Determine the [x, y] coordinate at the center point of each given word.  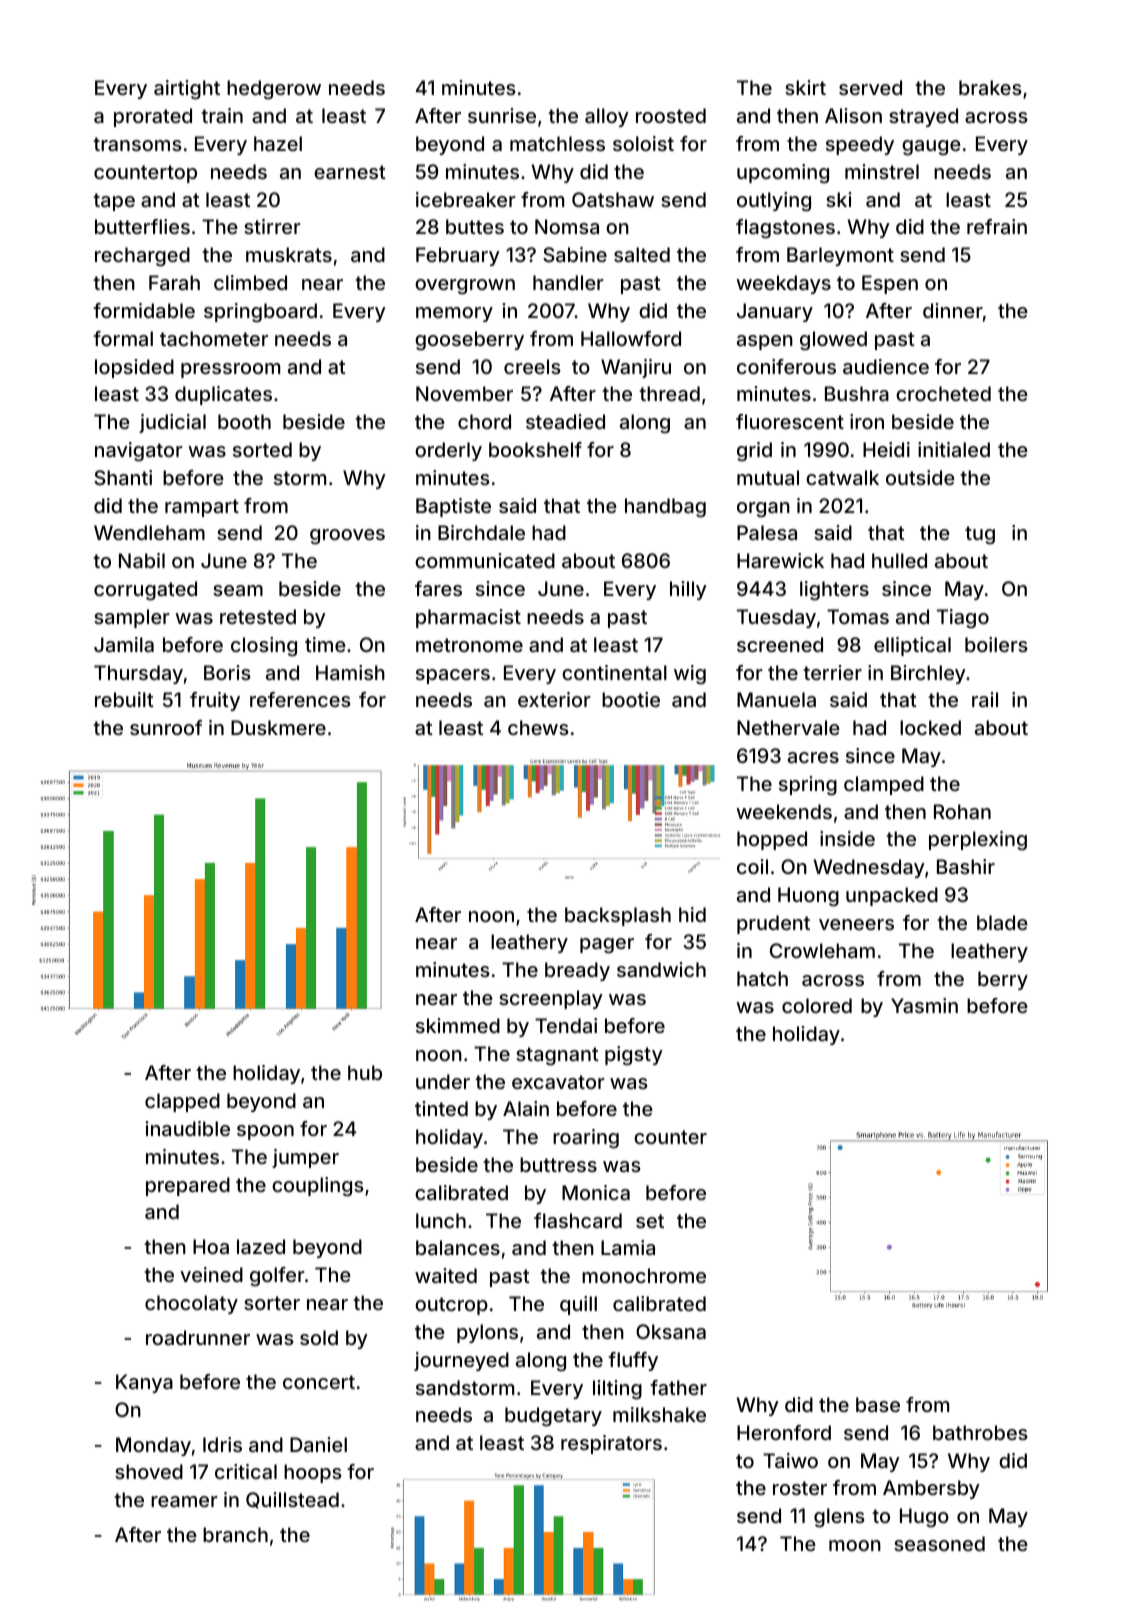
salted [642, 254]
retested [258, 616]
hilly [688, 590]
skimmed [458, 1025]
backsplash [618, 916]
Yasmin [924, 1005]
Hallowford [631, 338]
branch [235, 1534]
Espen [890, 284]
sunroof [166, 727]
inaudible [187, 1128]
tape [114, 202]
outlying [774, 202]
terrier [832, 672]
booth [244, 421]
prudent [773, 924]
